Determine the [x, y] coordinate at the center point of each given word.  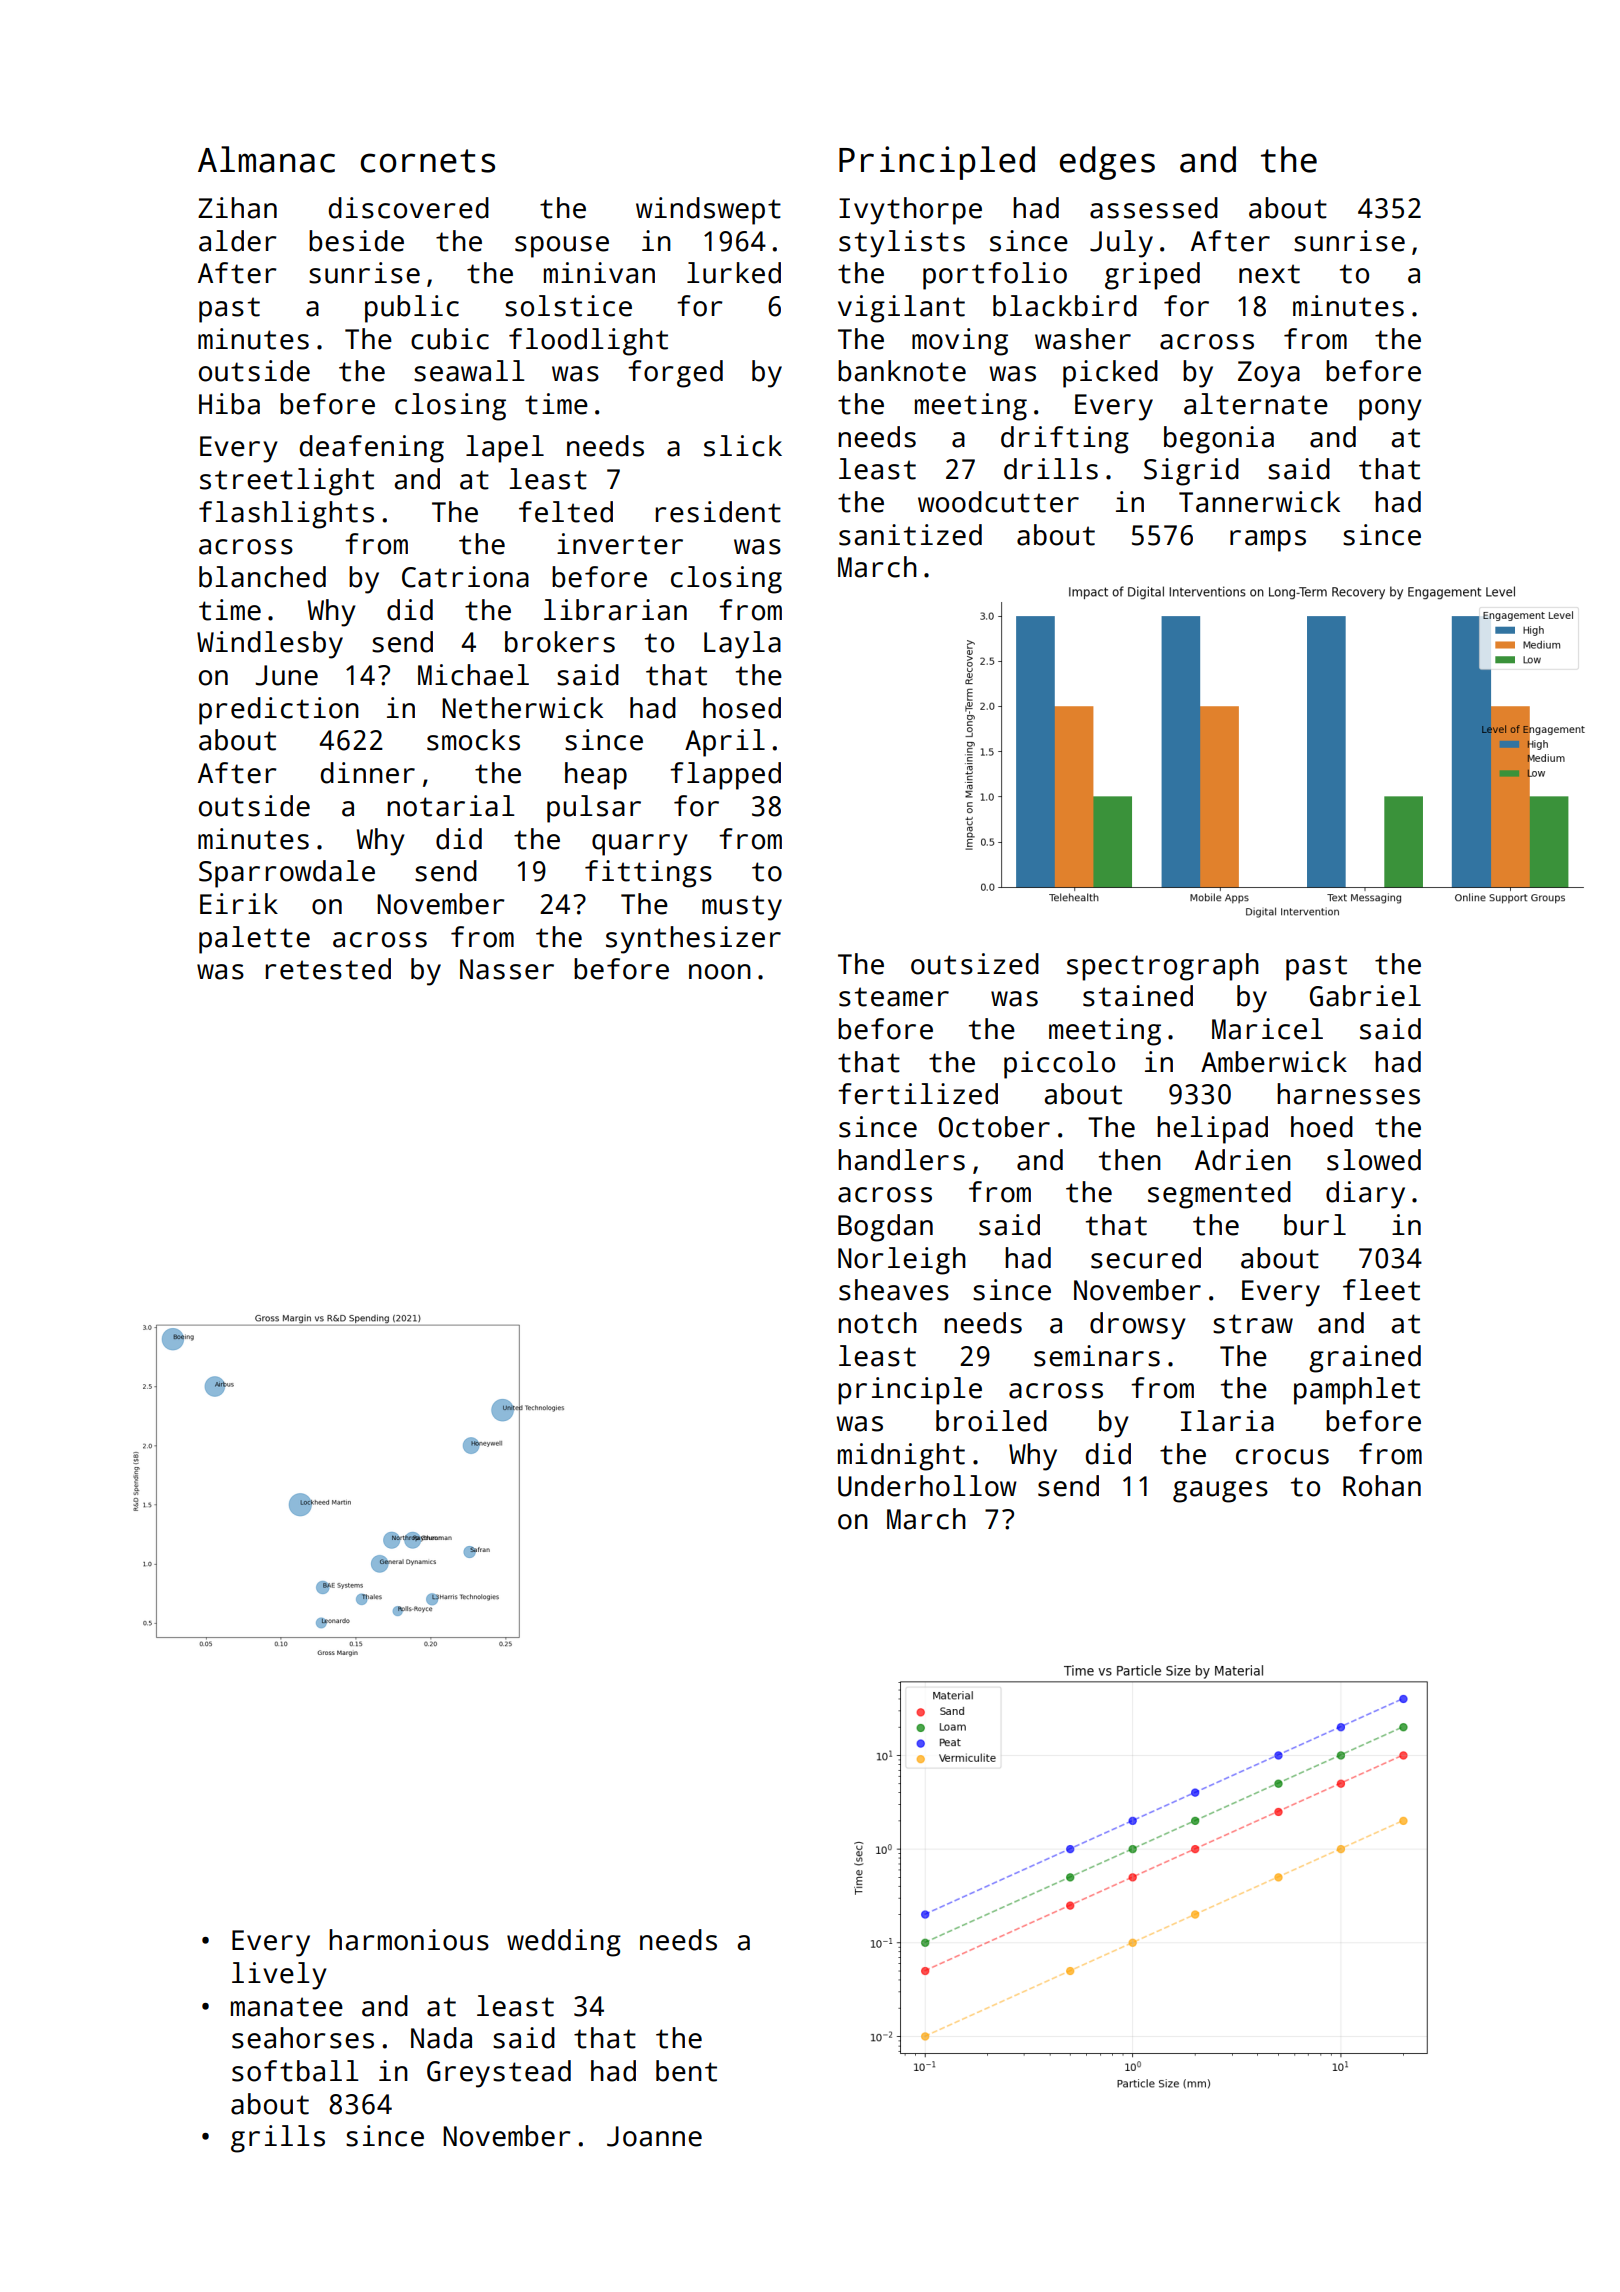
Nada [441, 2038]
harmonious [409, 1940]
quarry [640, 845]
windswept [708, 211]
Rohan [1382, 1486]
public [412, 309]
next [1269, 274]
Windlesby [270, 645]
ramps [1268, 541]
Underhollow [927, 1486]
